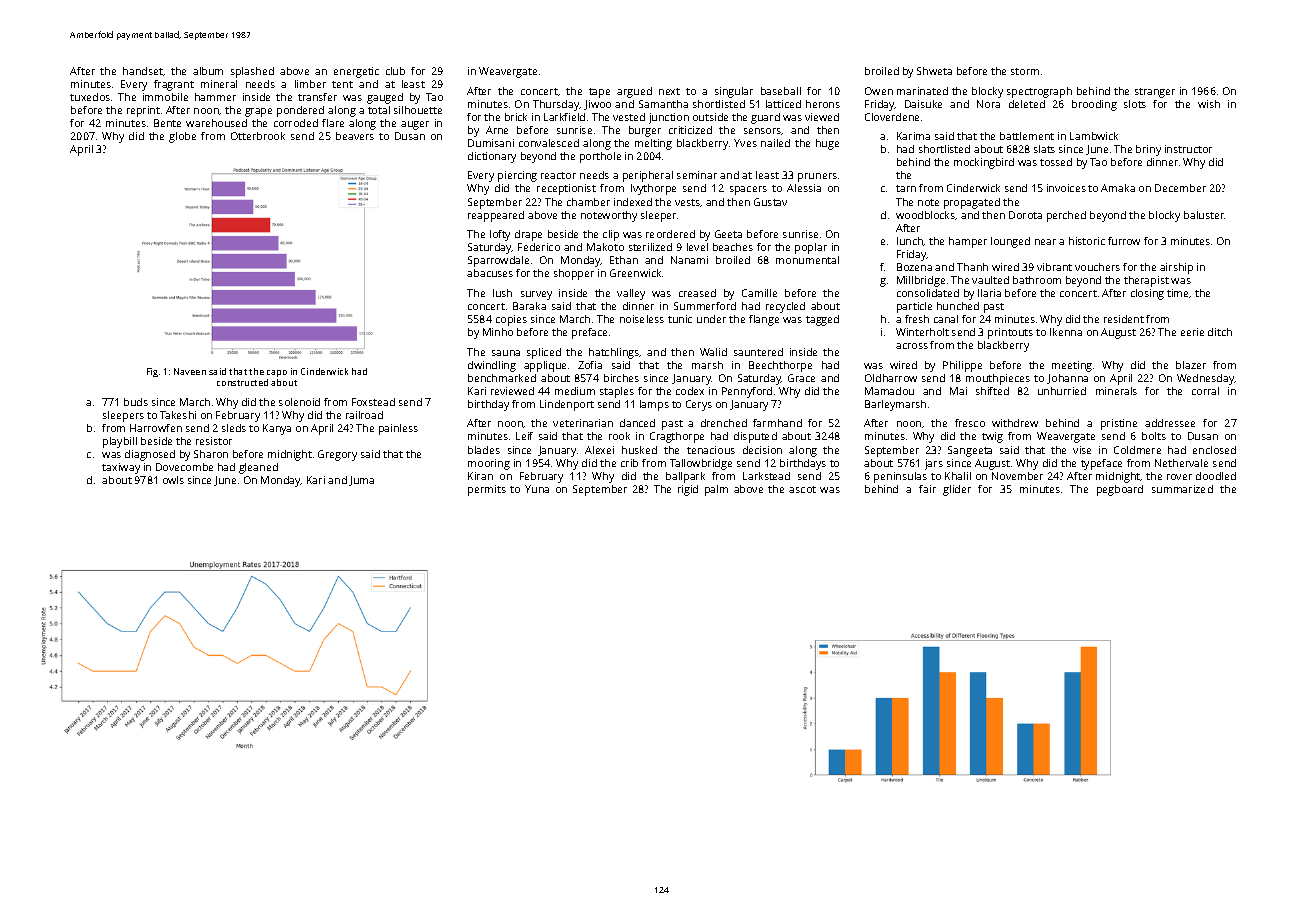 The width and height of the screenshot is (1308, 924). What do you see at coordinates (910, 241) in the screenshot?
I see `lunch` at bounding box center [910, 241].
